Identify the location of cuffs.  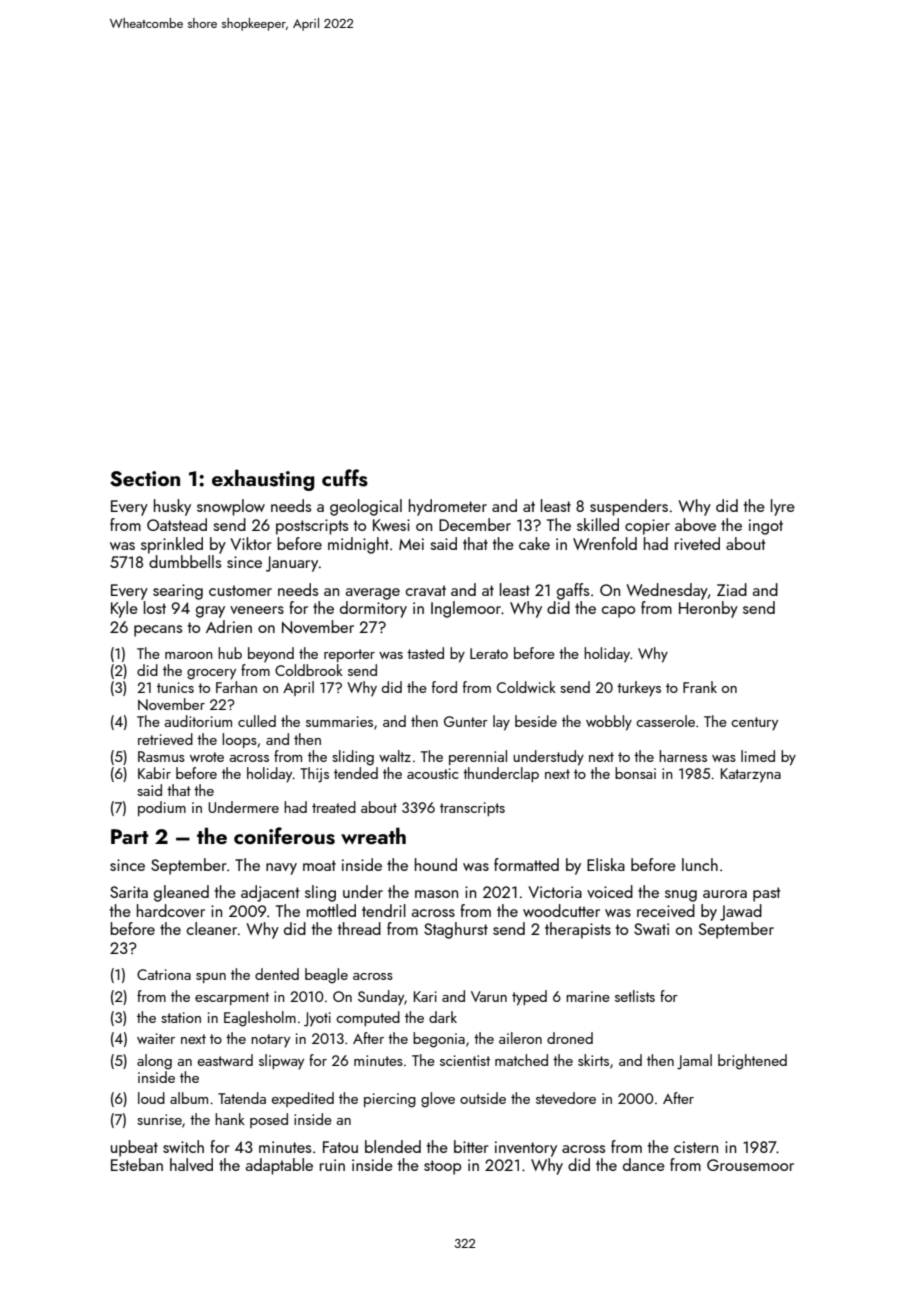
(345, 478).
